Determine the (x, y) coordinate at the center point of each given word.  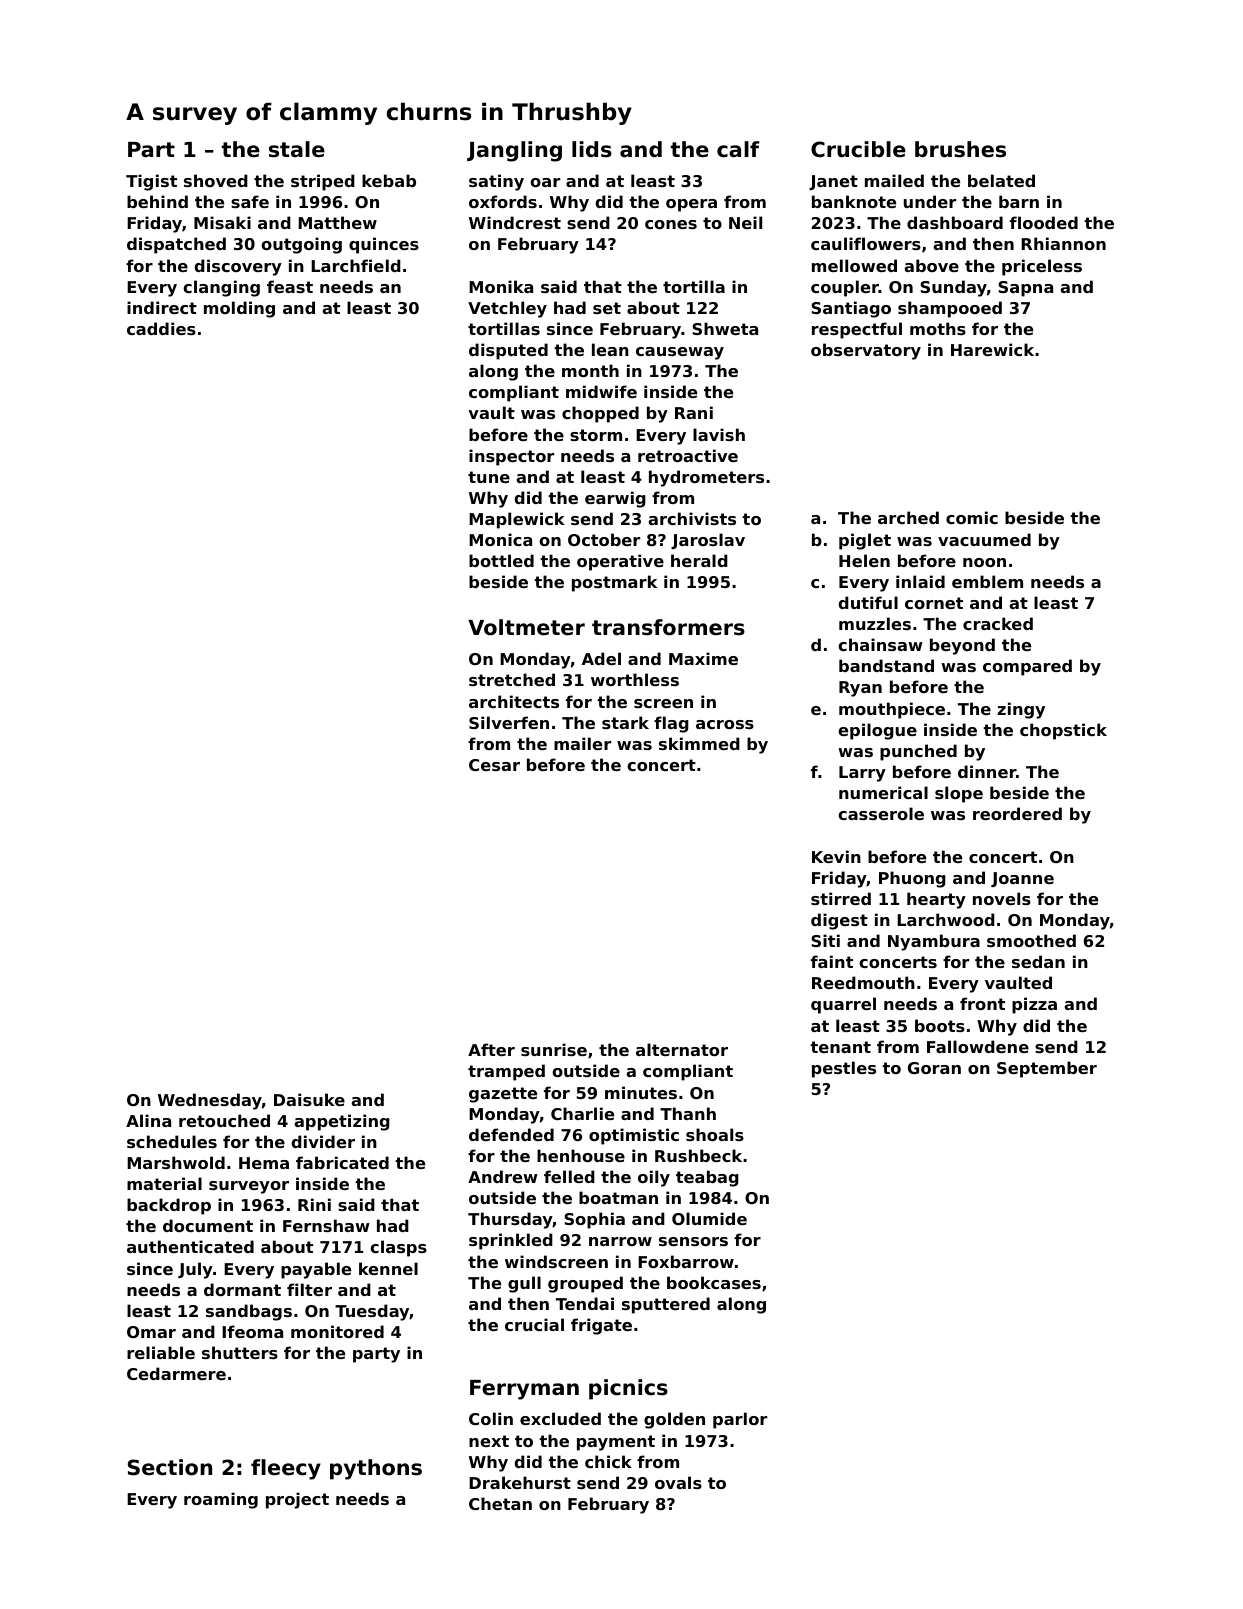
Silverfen (509, 722)
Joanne (1022, 879)
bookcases (714, 1282)
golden (674, 1420)
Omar (151, 1332)
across (725, 724)
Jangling (514, 151)
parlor (740, 1420)
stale (297, 149)
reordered (1017, 813)
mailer (582, 743)
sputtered (666, 1305)
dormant (242, 1289)
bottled (501, 560)
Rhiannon (1063, 243)
